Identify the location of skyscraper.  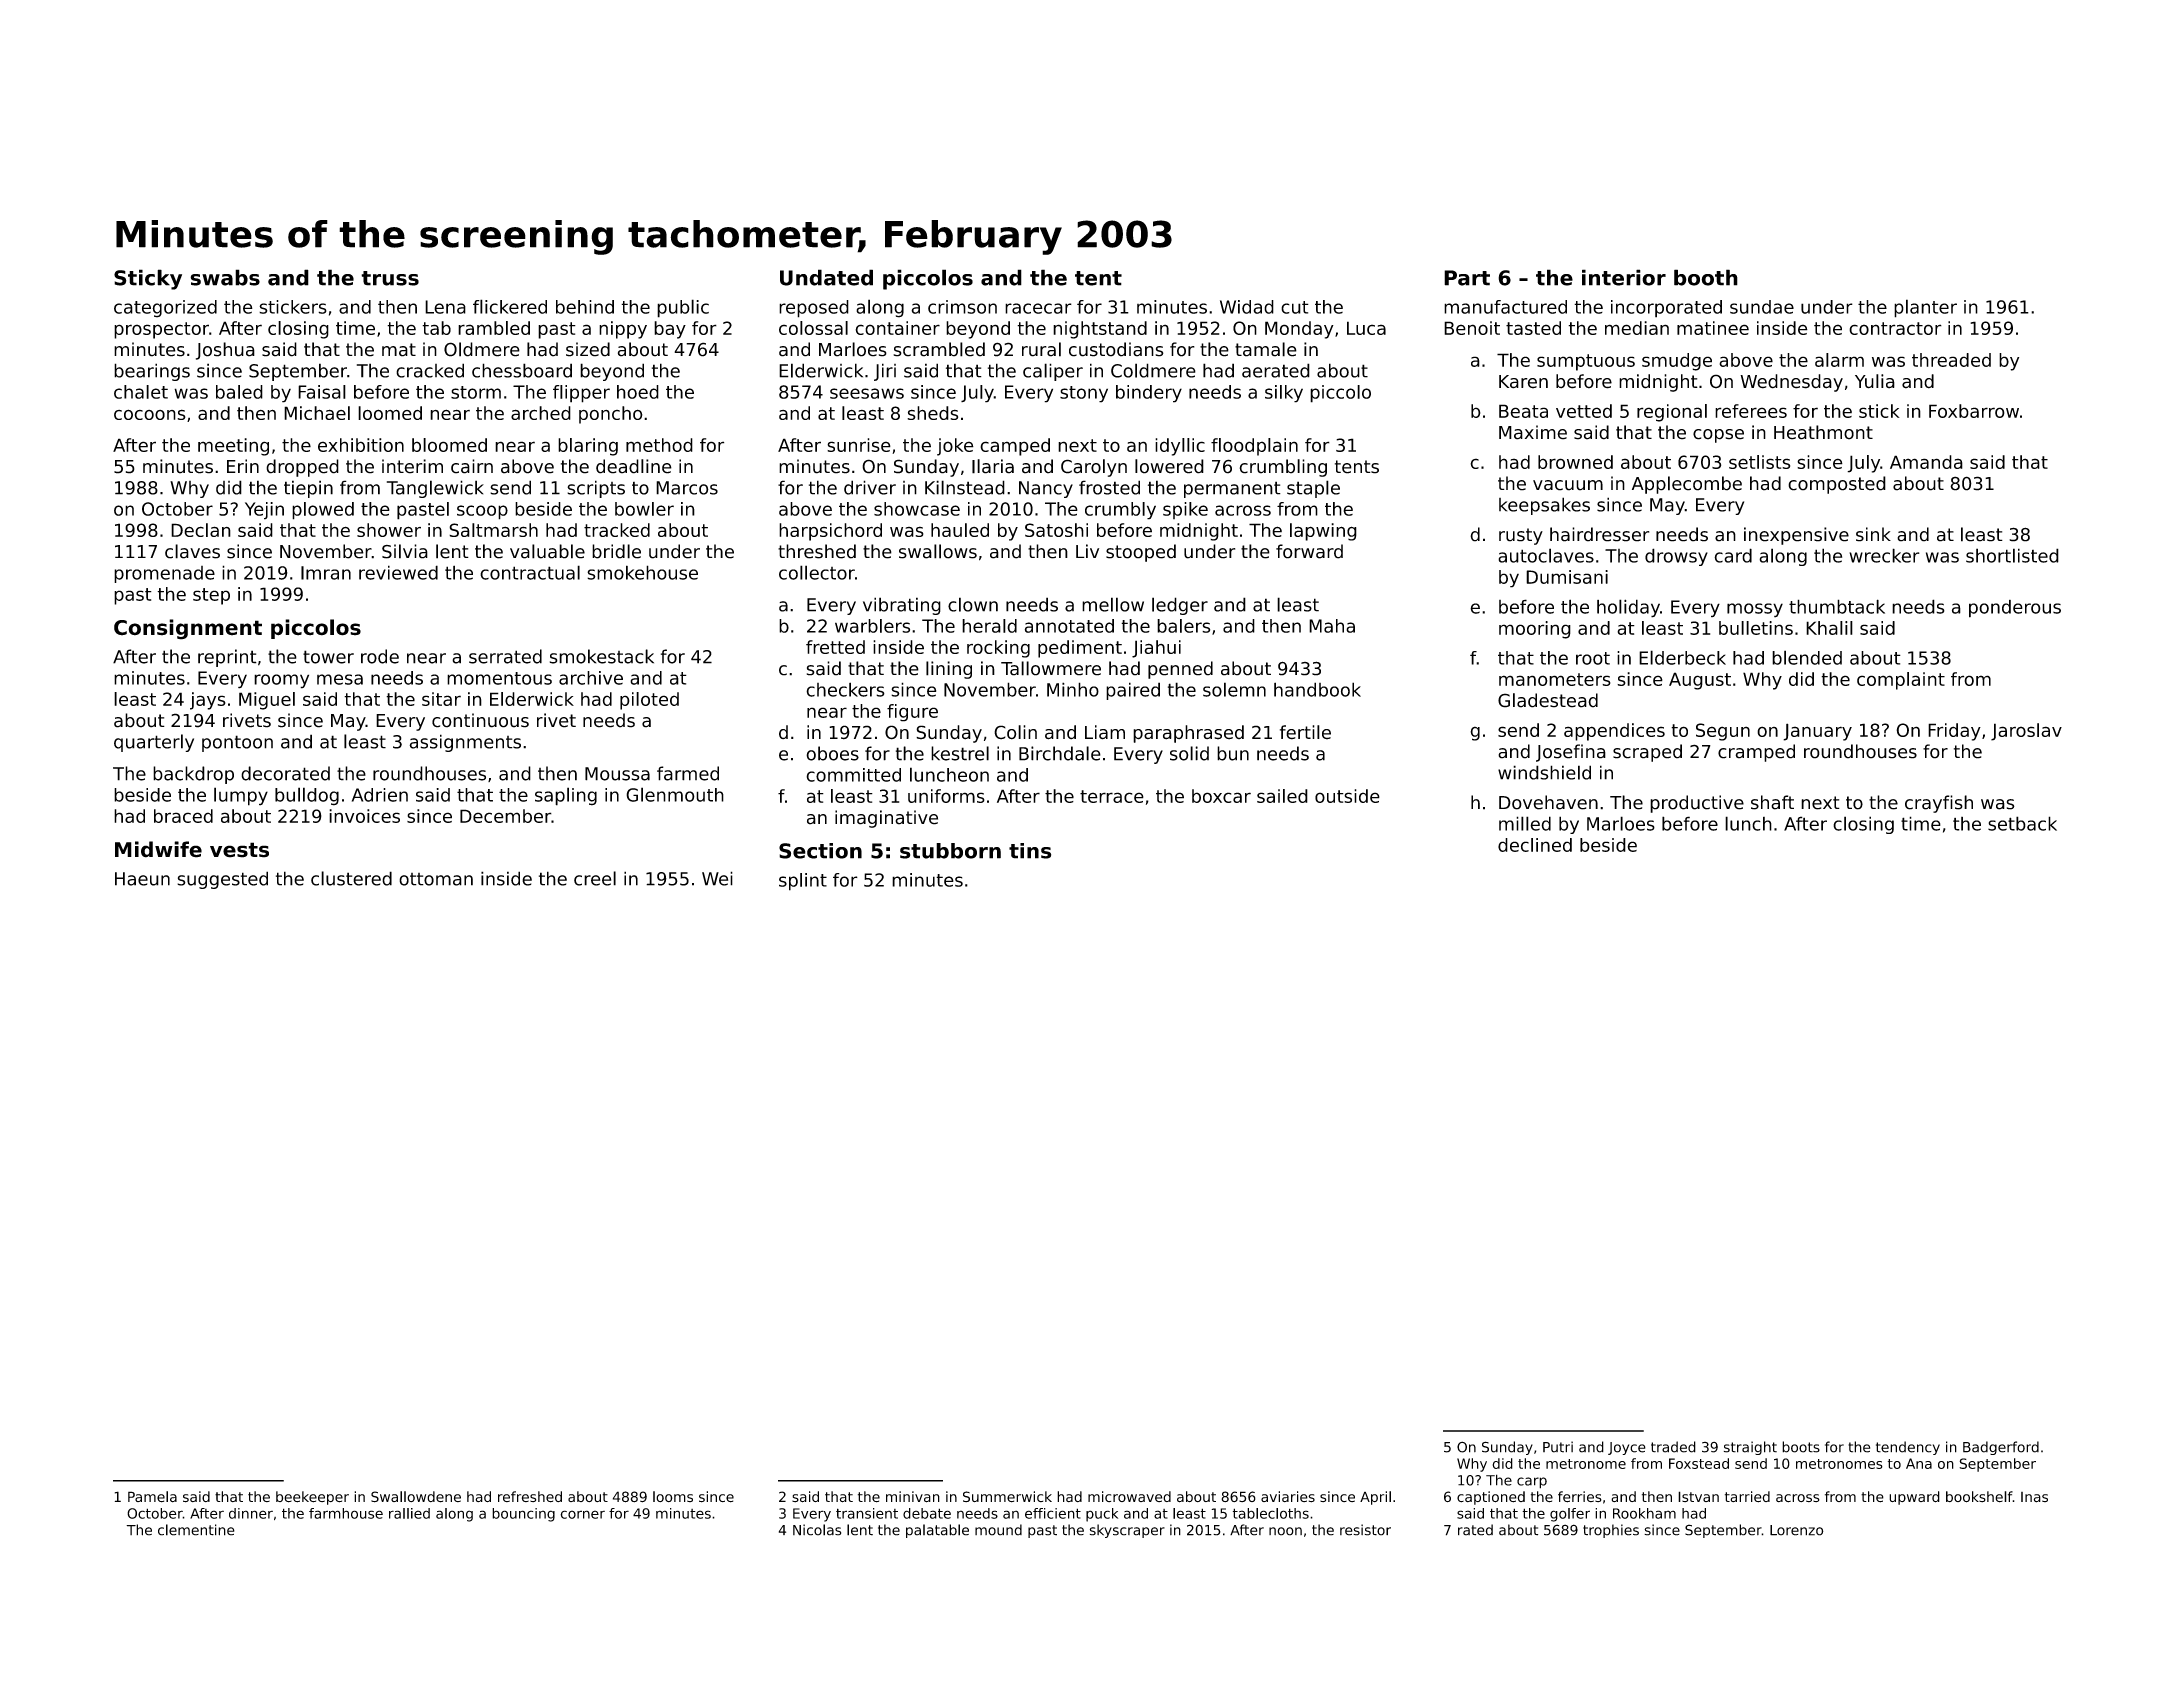
(1127, 1531).
